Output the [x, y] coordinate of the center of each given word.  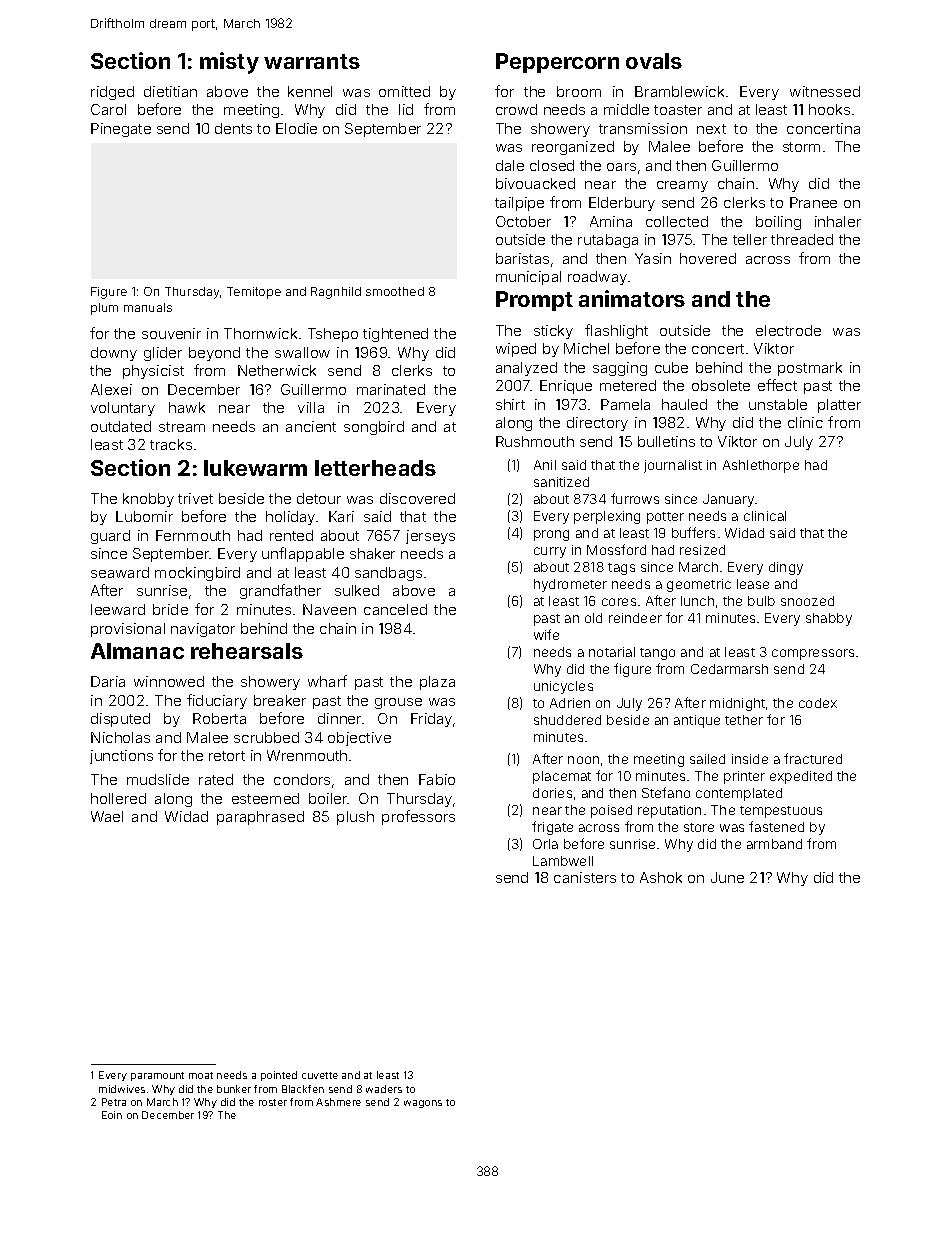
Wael [107, 816]
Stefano [666, 792]
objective [359, 739]
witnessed [825, 91]
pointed [279, 1076]
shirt [510, 404]
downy [114, 354]
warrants [312, 61]
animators [632, 298]
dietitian [170, 91]
